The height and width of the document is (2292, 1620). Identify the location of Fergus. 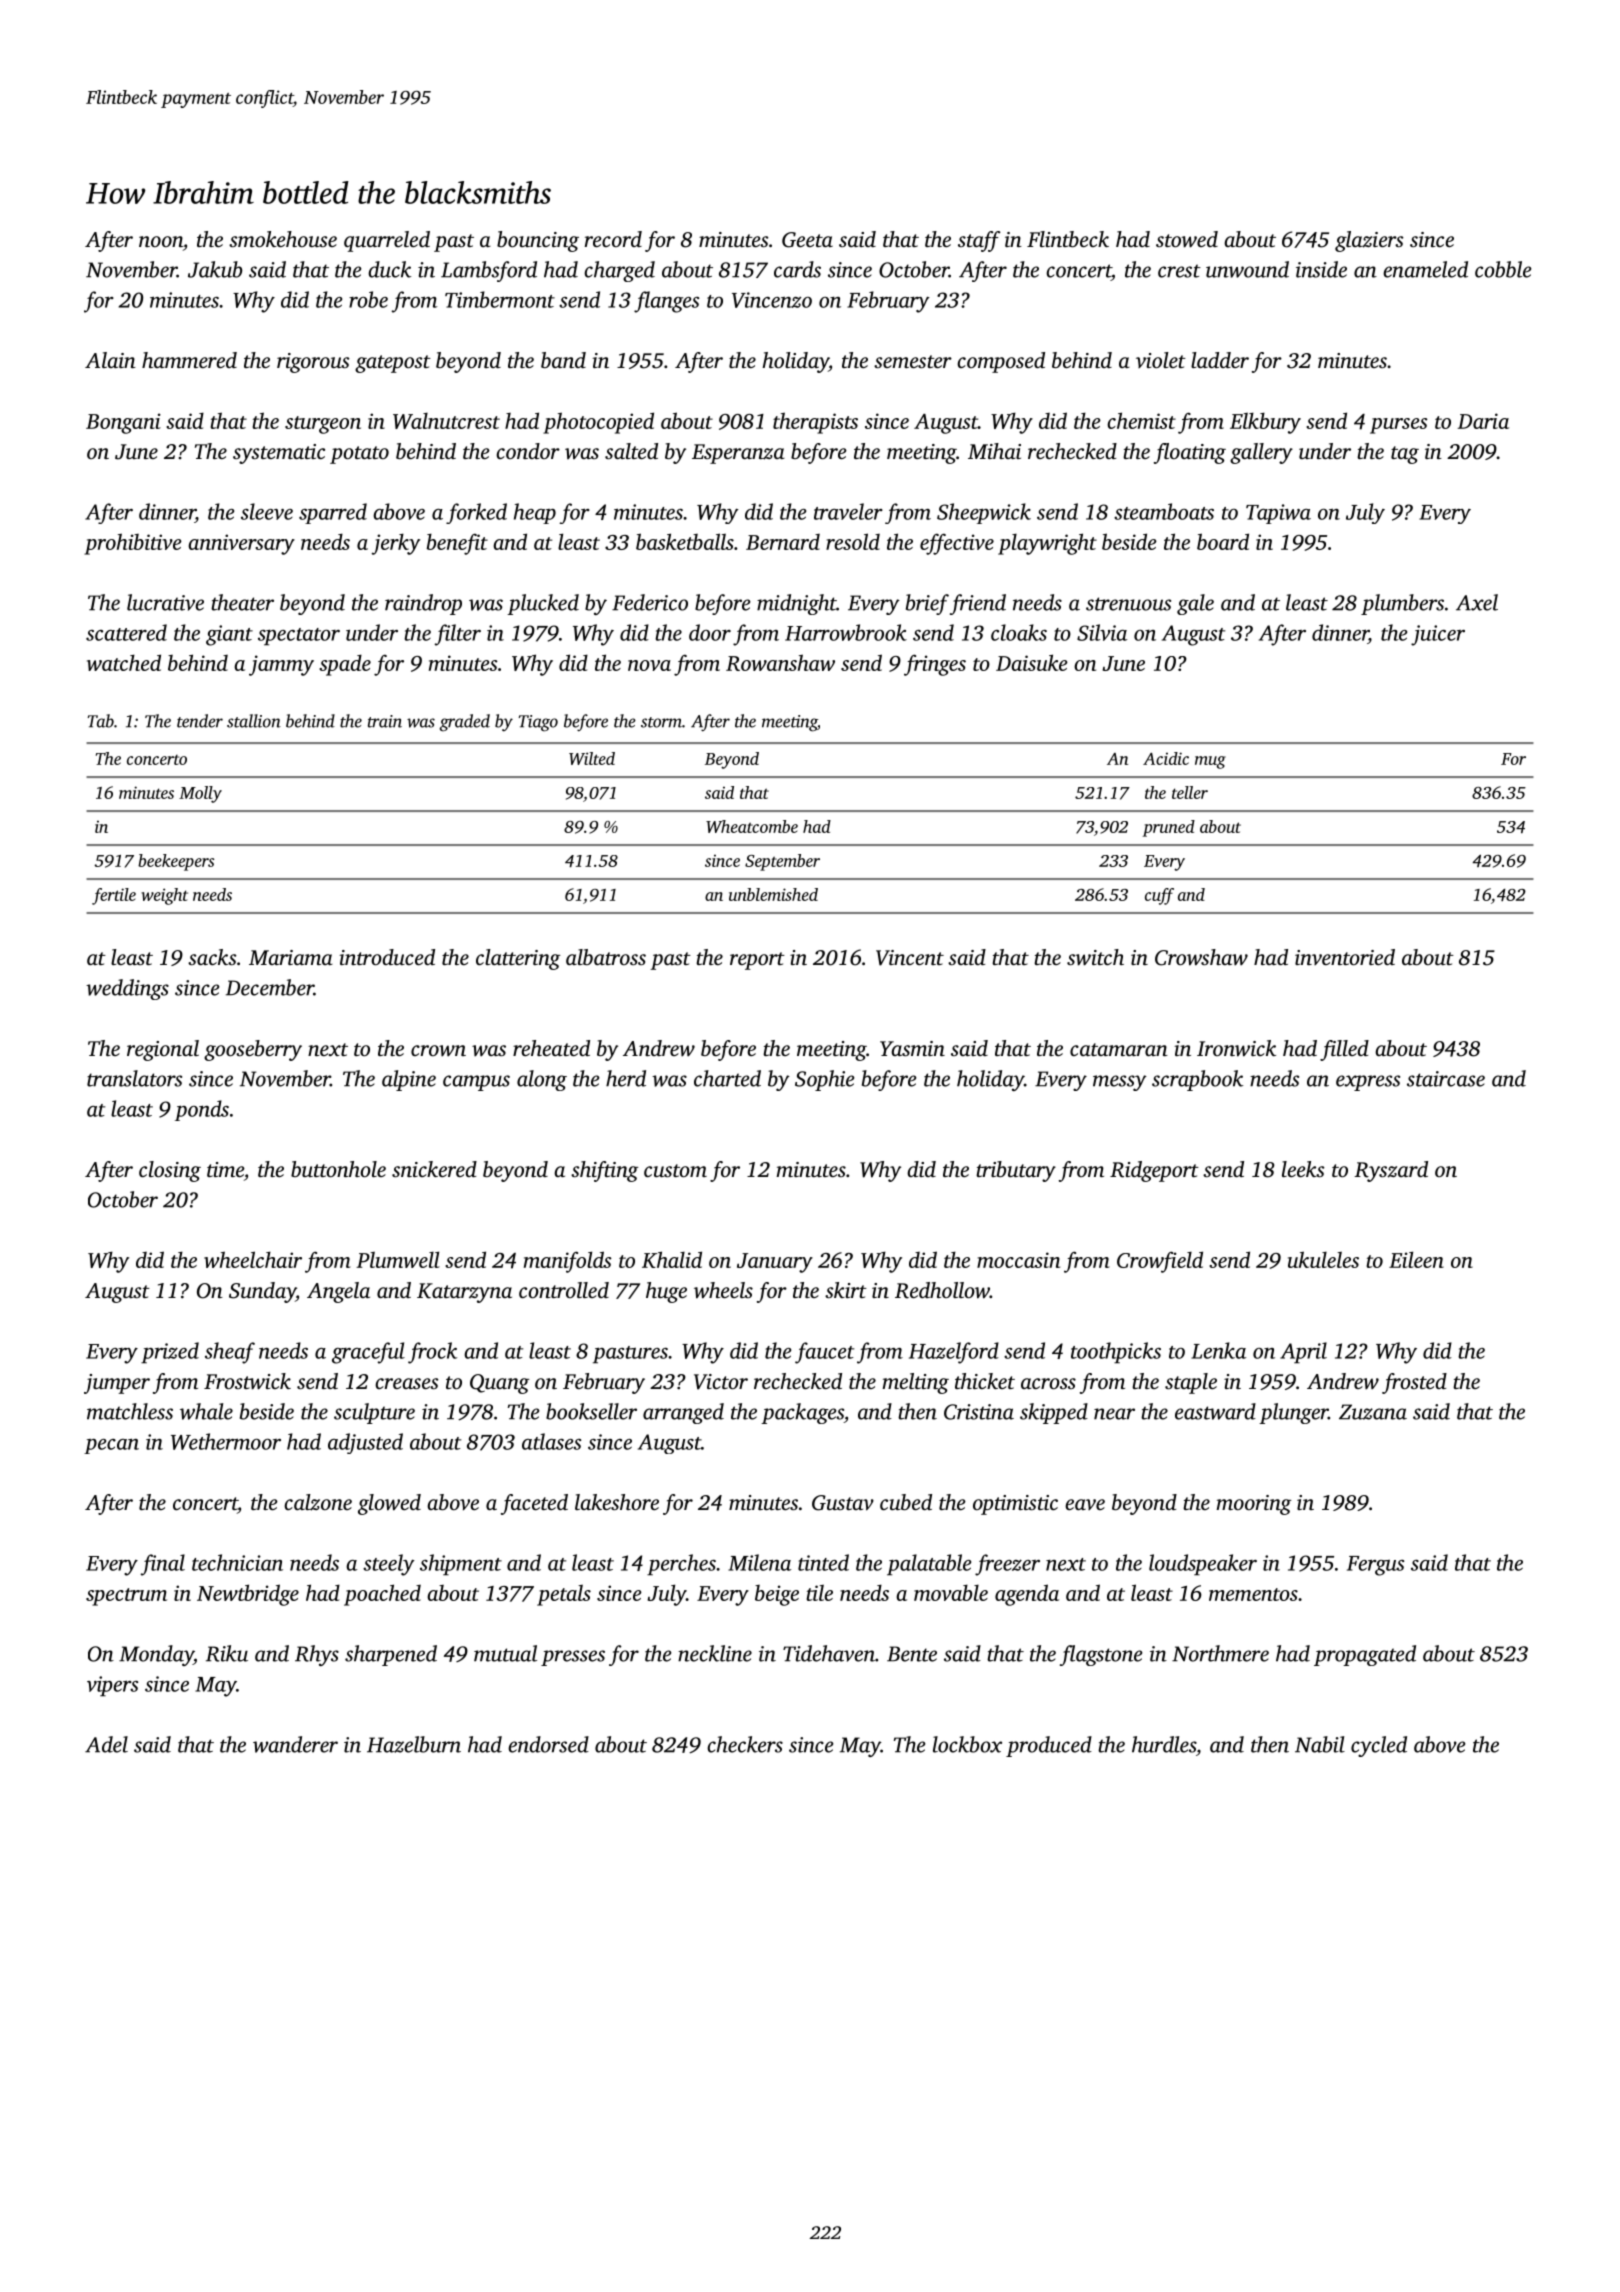
(1375, 1566).
